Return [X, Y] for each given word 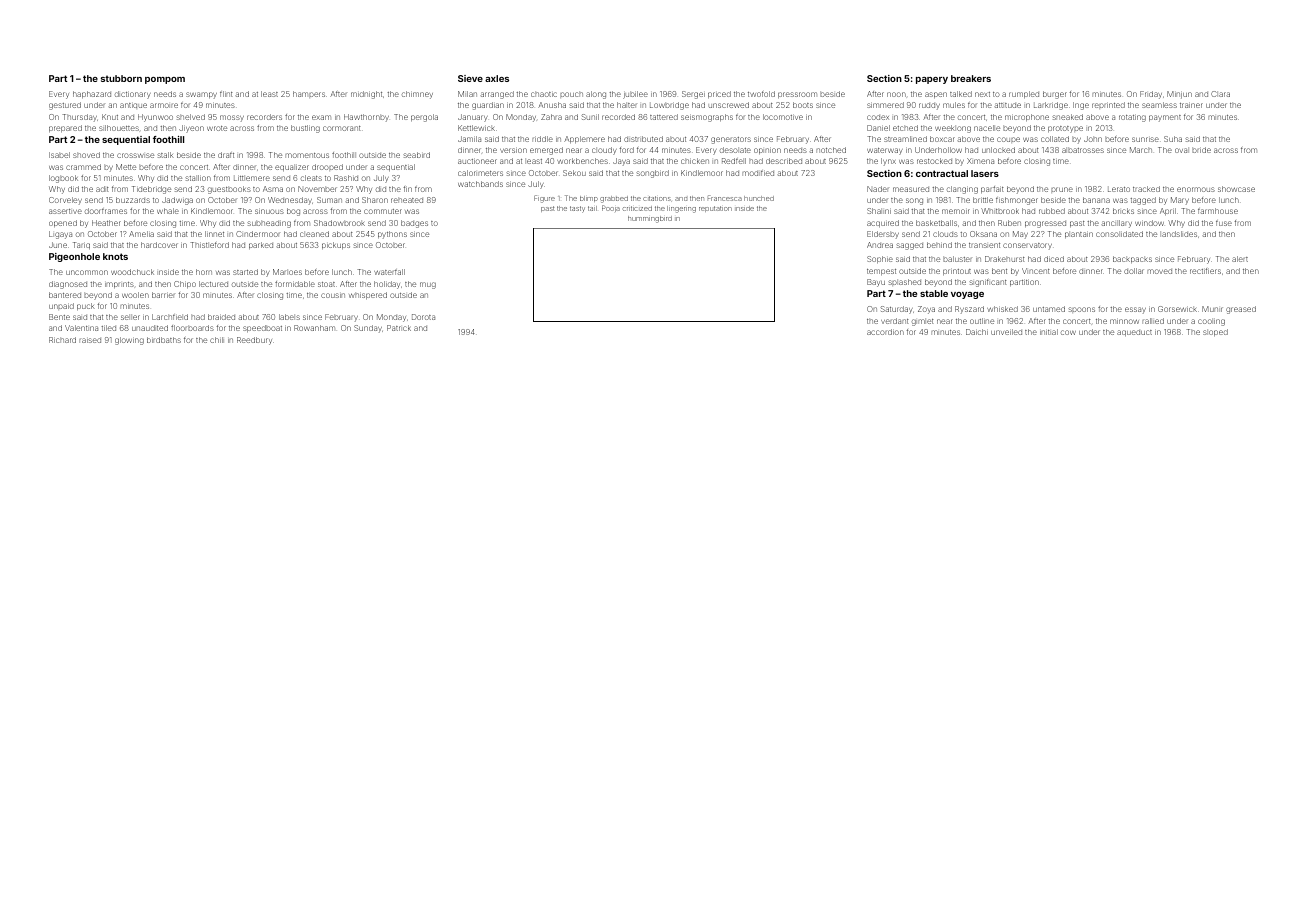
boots [803, 105]
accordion [885, 332]
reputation [715, 209]
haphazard [92, 95]
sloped [1215, 333]
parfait [992, 190]
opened [63, 223]
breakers [971, 78]
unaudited [150, 328]
